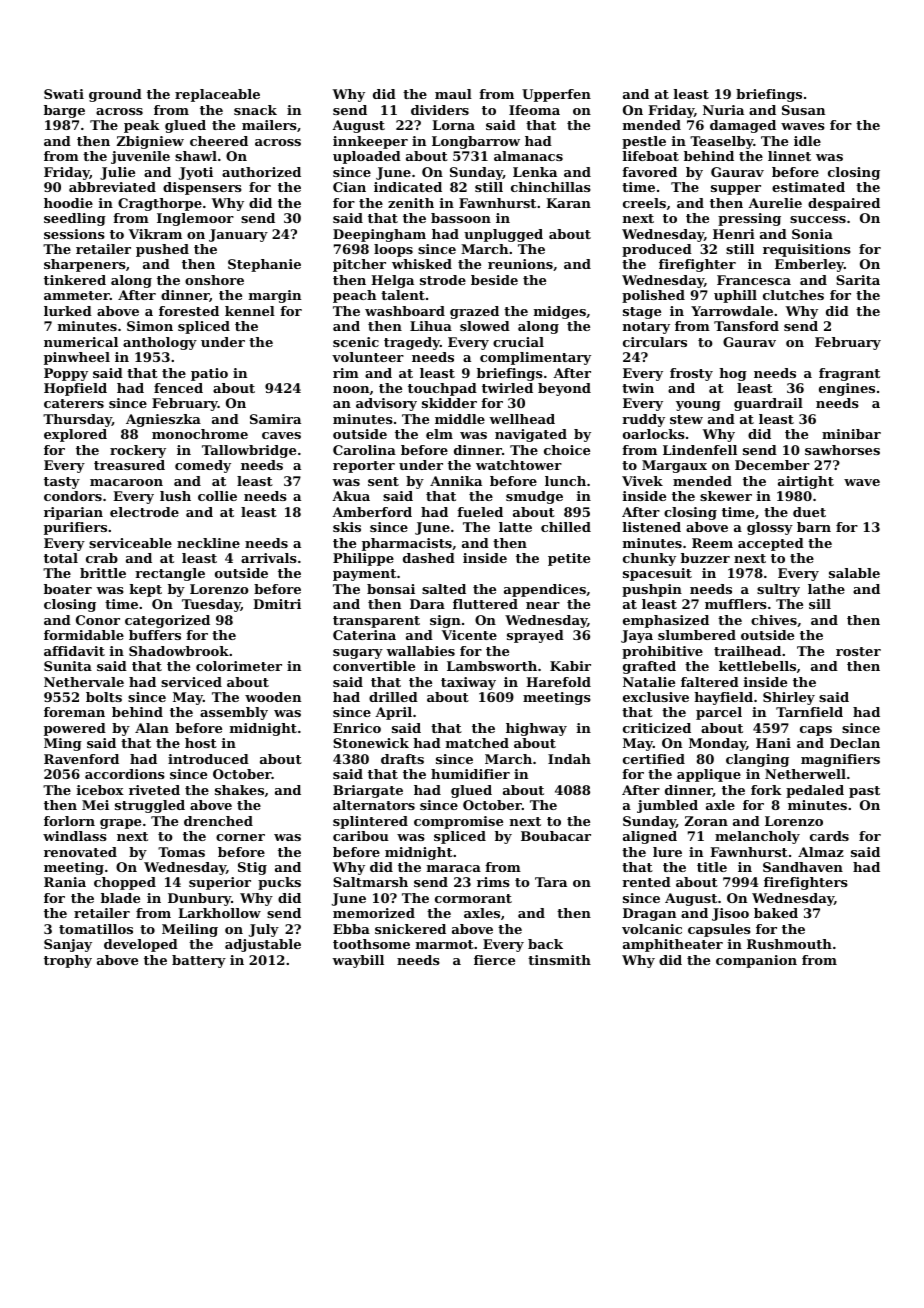 The image size is (924, 1308). What do you see at coordinates (771, 544) in the document?
I see `accepted` at bounding box center [771, 544].
